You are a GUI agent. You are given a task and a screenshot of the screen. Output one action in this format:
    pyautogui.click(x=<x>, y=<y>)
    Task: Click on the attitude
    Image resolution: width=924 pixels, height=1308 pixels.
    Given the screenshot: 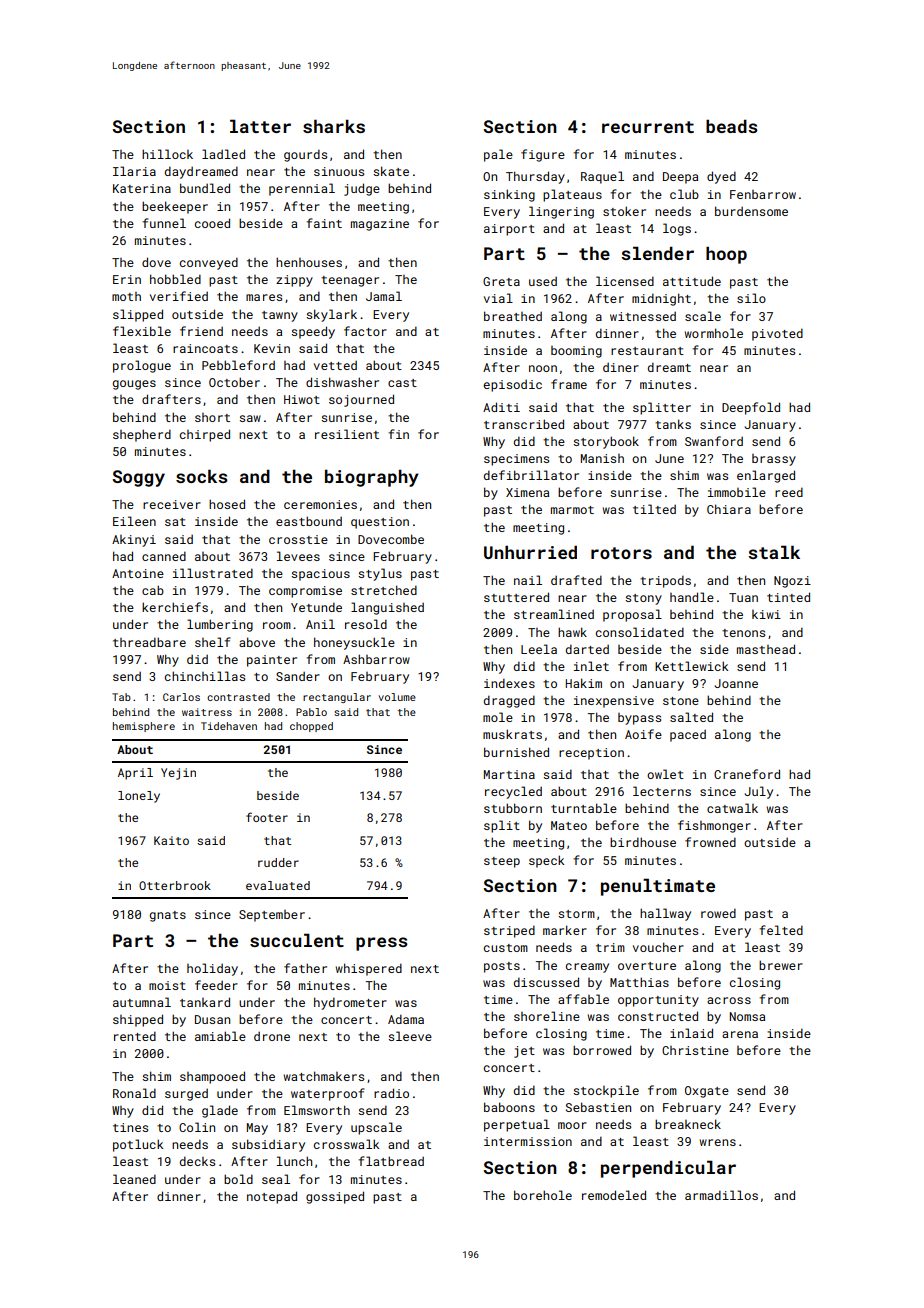 What is the action you would take?
    pyautogui.click(x=692, y=281)
